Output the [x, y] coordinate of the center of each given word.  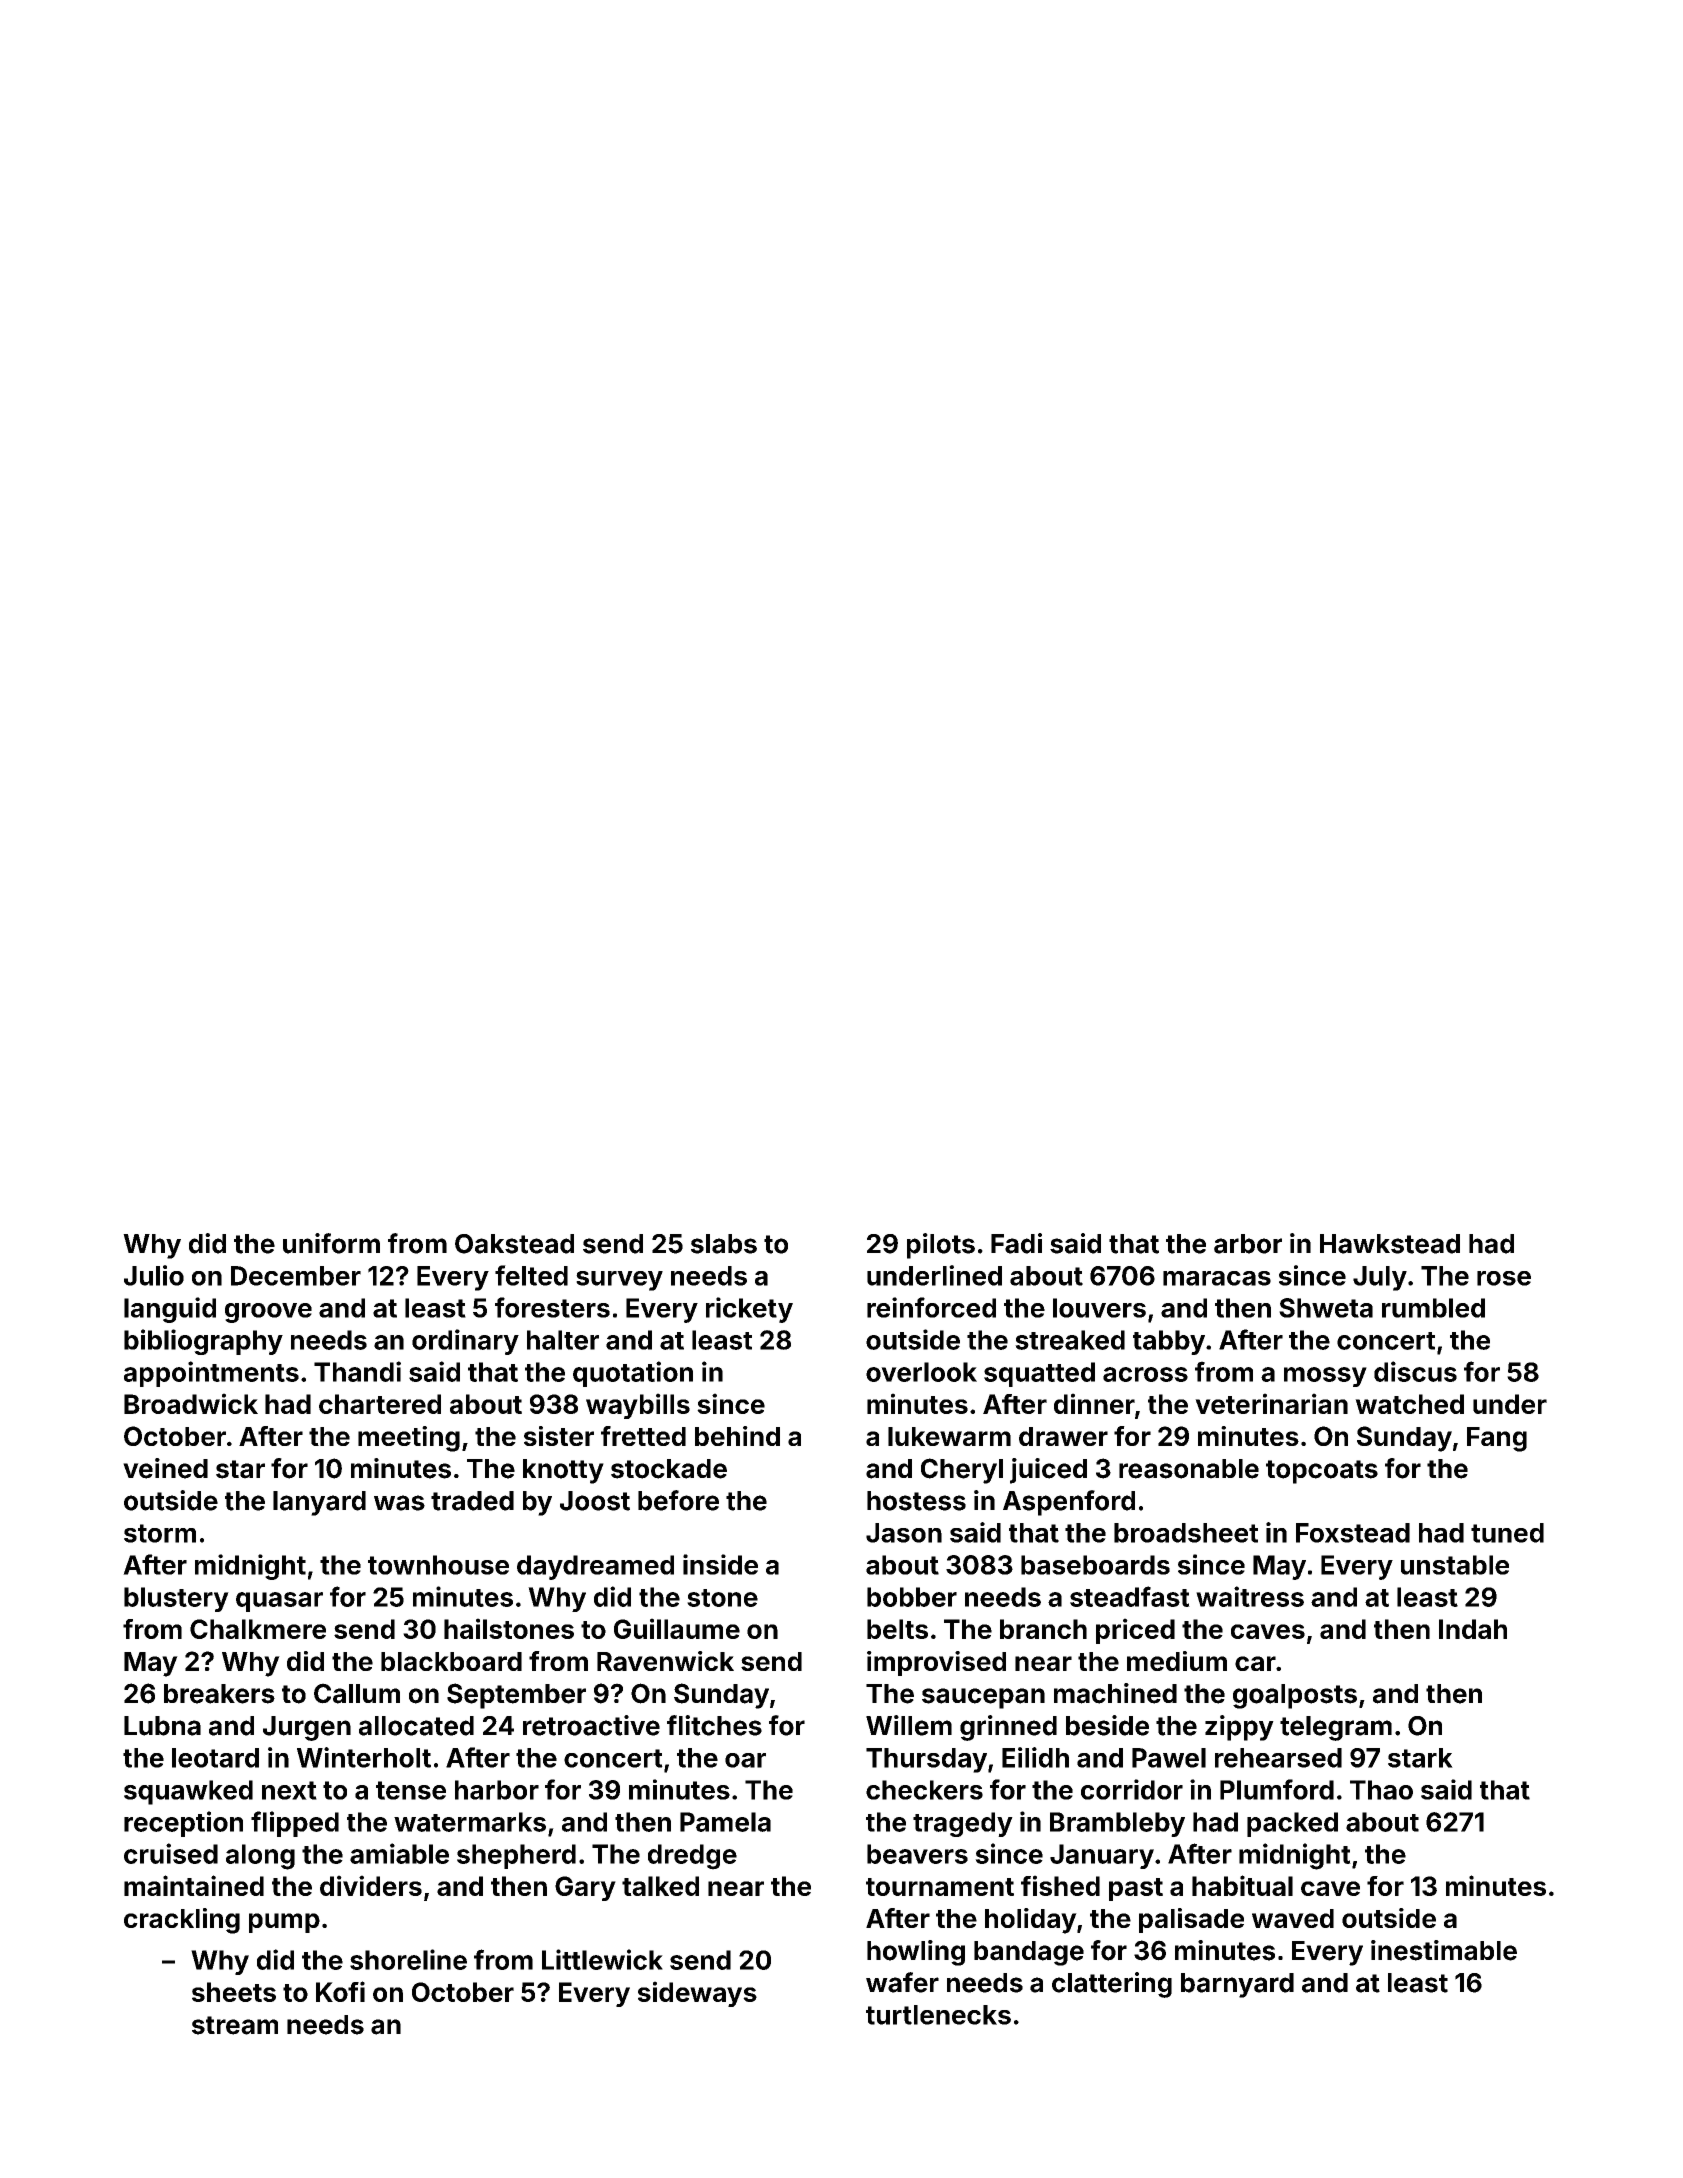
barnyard [1237, 1985]
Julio [154, 1275]
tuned [1507, 1533]
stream [235, 2025]
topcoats [1322, 1472]
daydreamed [595, 1567]
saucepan [983, 1698]
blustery [176, 1599]
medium [1177, 1661]
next [289, 1790]
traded [472, 1501]
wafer [902, 1982]
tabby [1169, 1342]
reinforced [931, 1307]
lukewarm [949, 1436]
